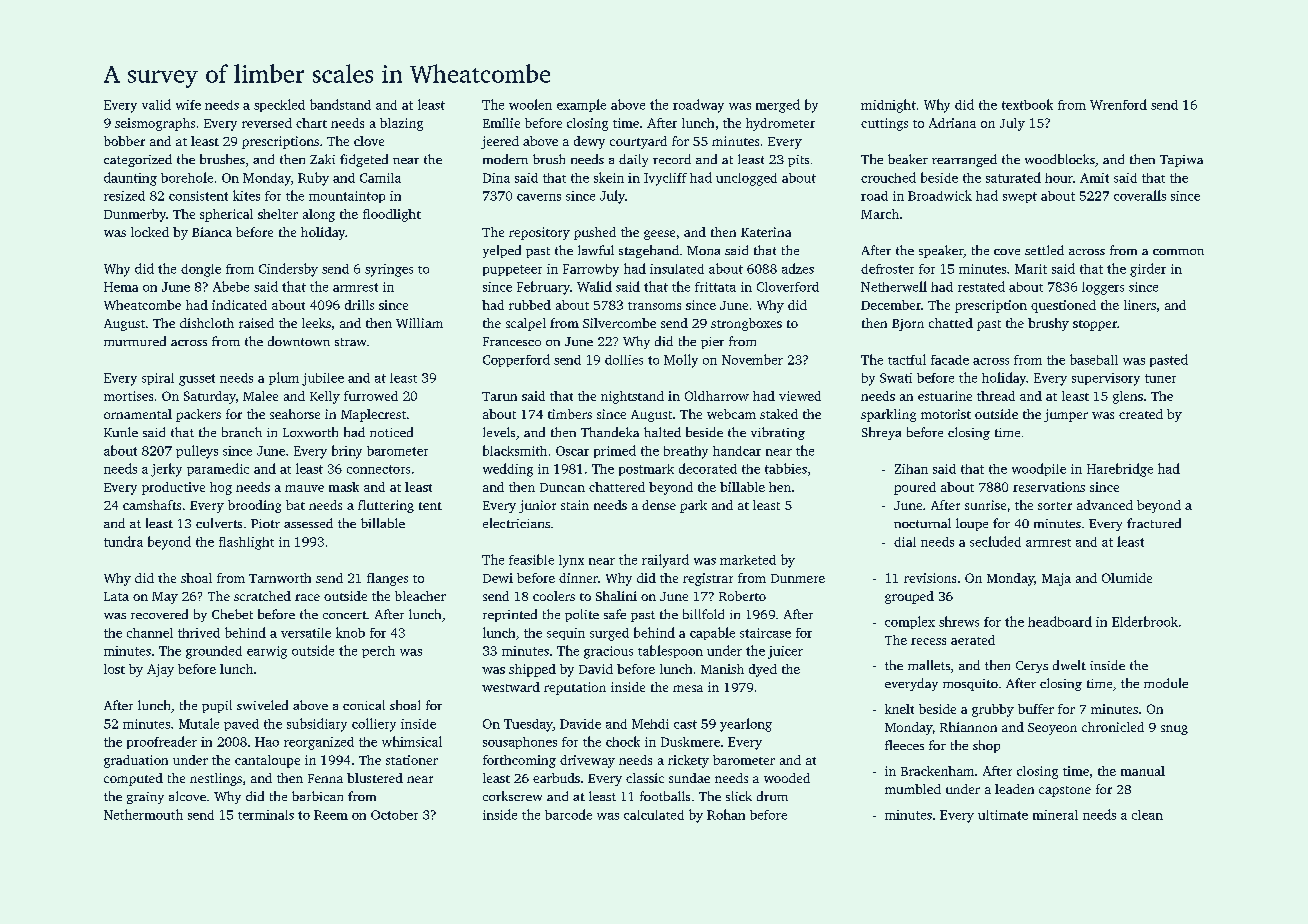 Image resolution: width=1308 pixels, height=924 pixels. What do you see at coordinates (1044, 250) in the screenshot?
I see `settled` at bounding box center [1044, 250].
